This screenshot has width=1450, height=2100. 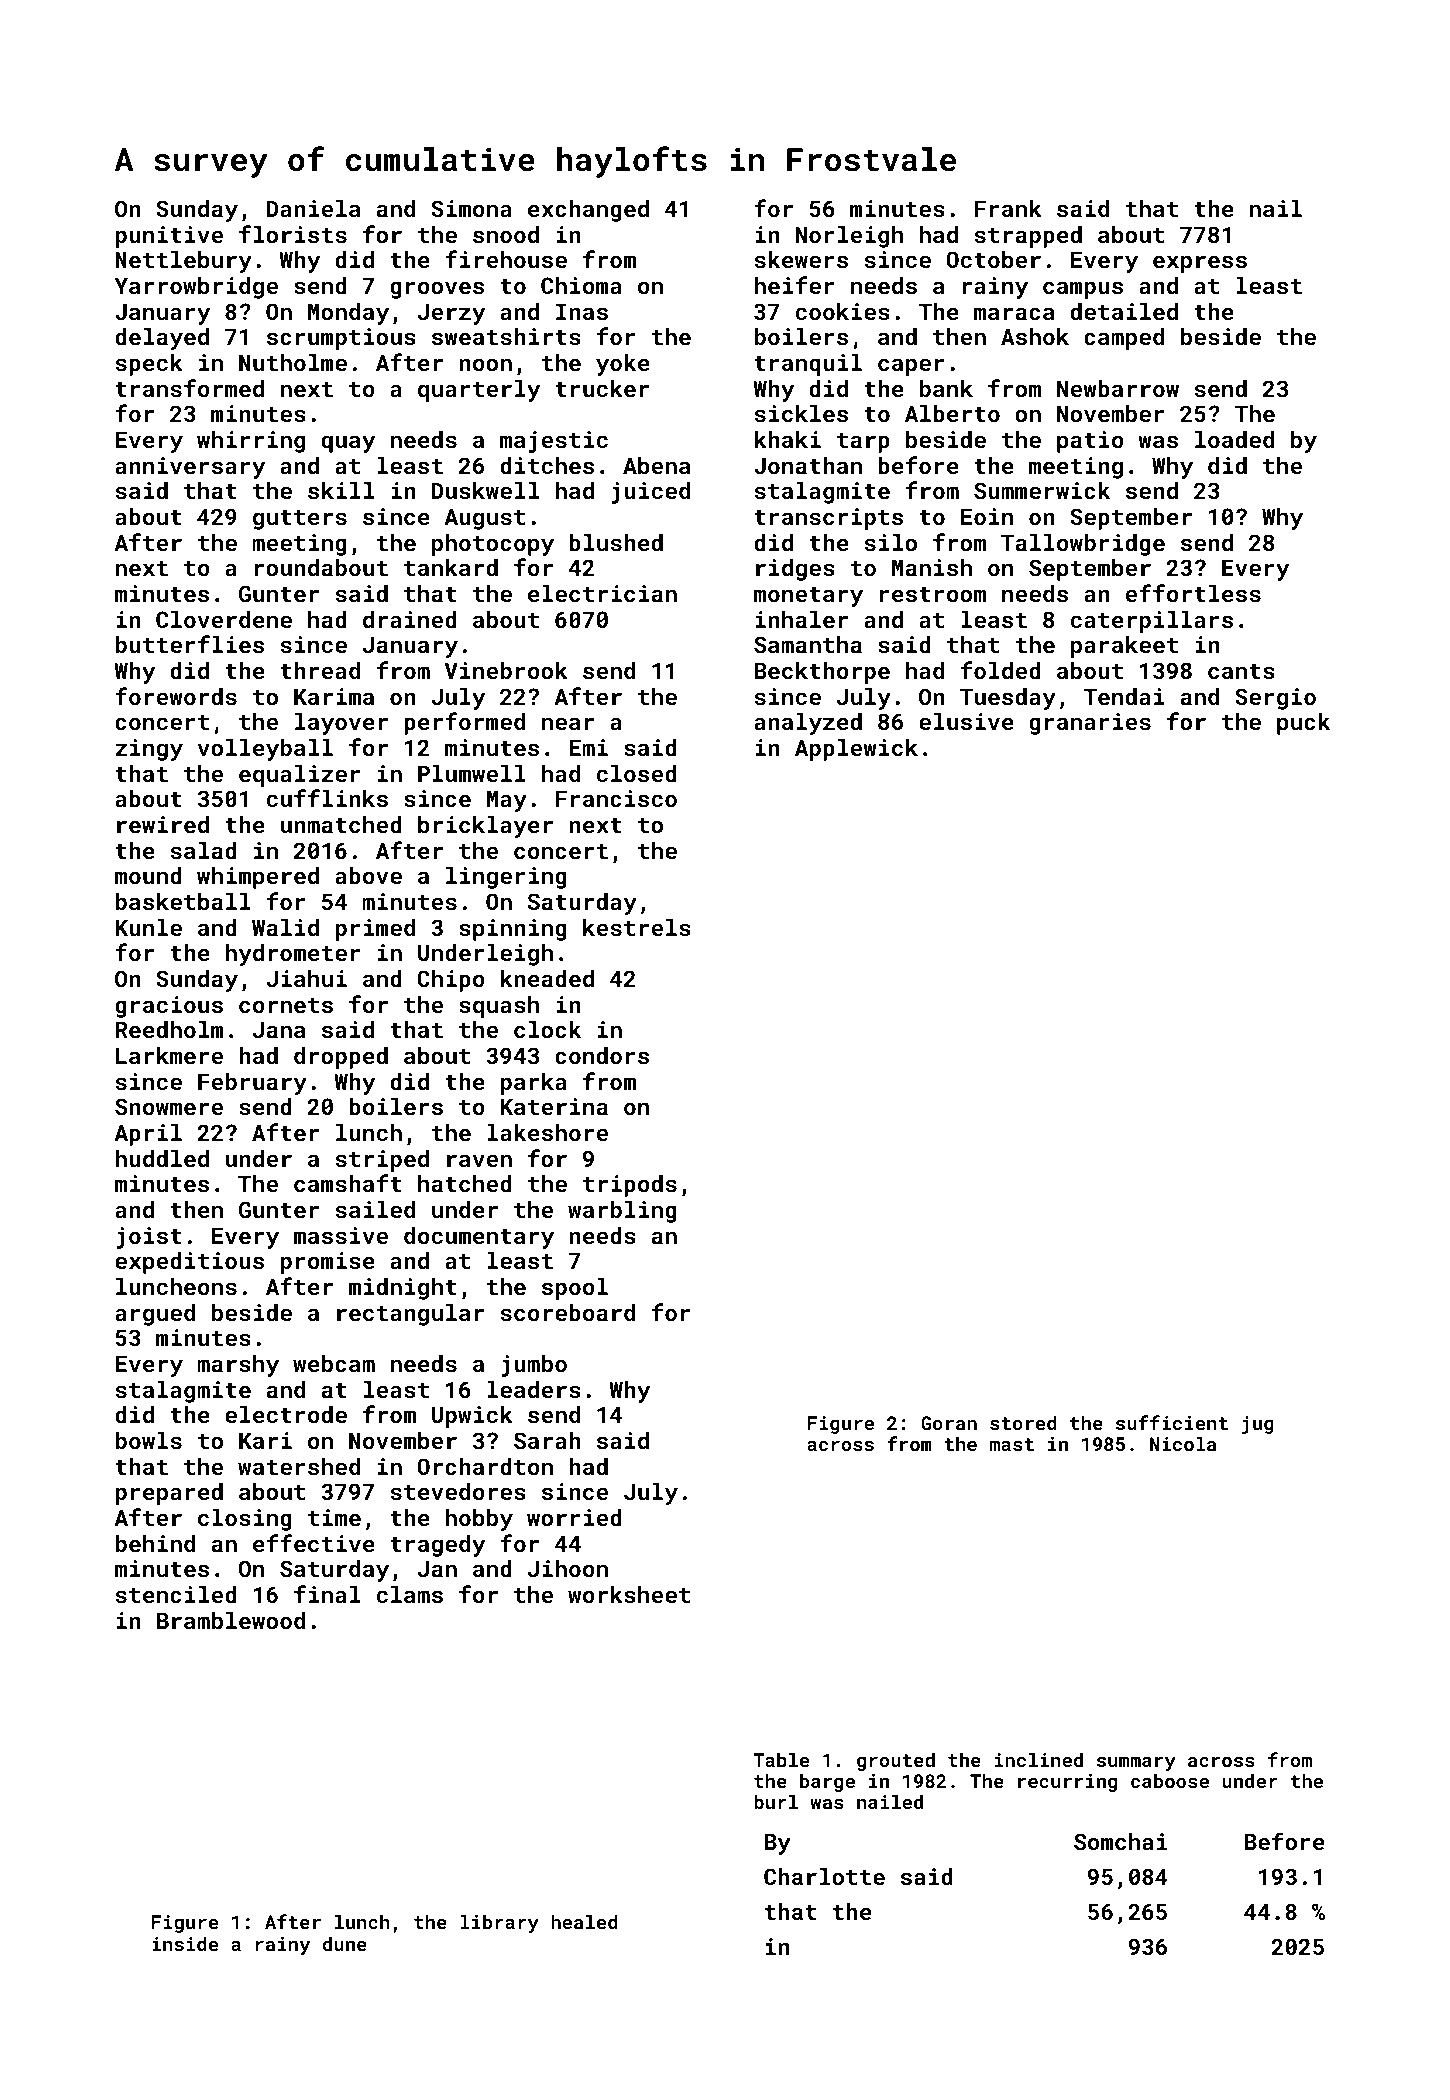 What do you see at coordinates (1258, 1425) in the screenshot?
I see `jug` at bounding box center [1258, 1425].
